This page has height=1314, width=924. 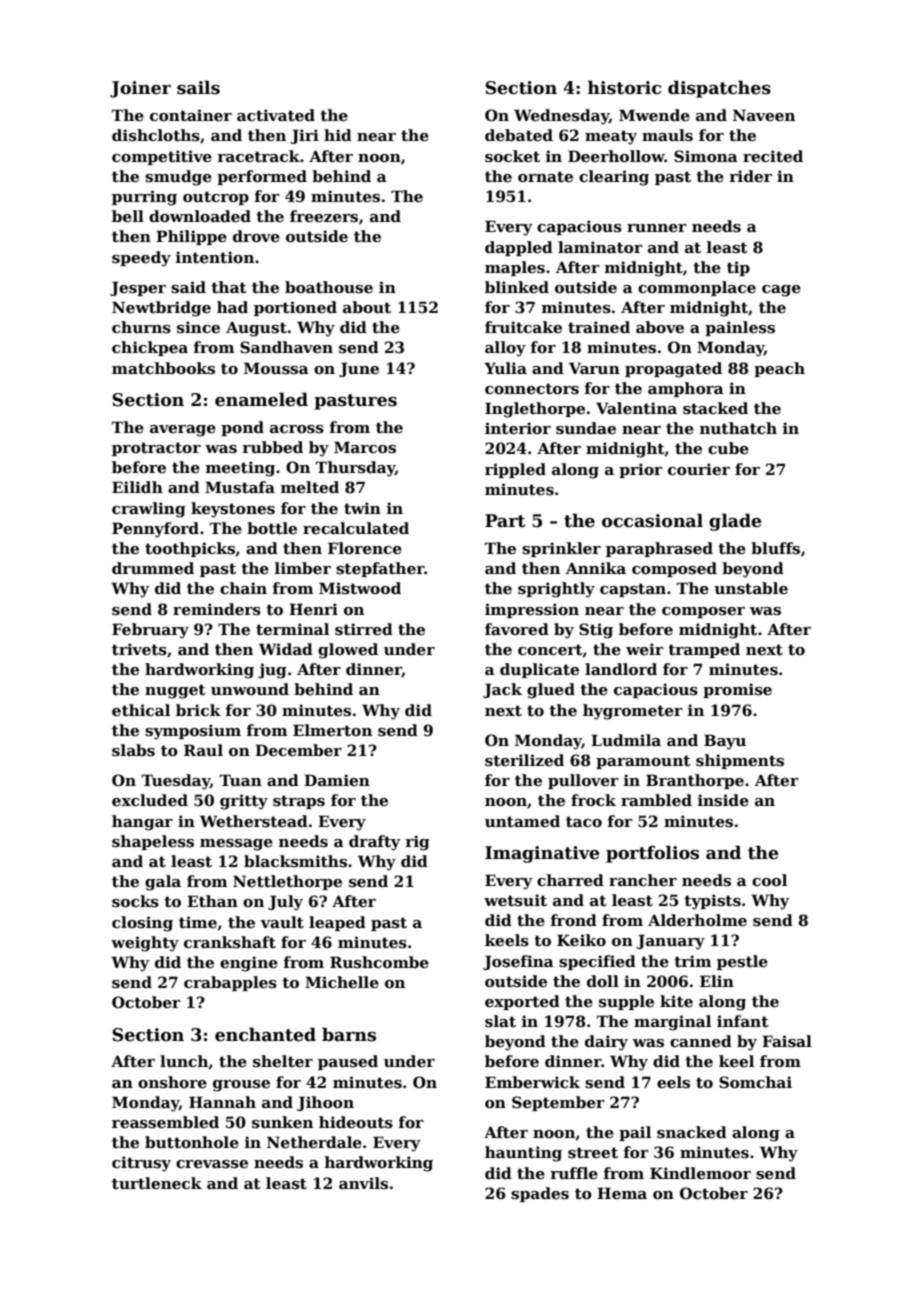 I want to click on runner, so click(x=657, y=228).
